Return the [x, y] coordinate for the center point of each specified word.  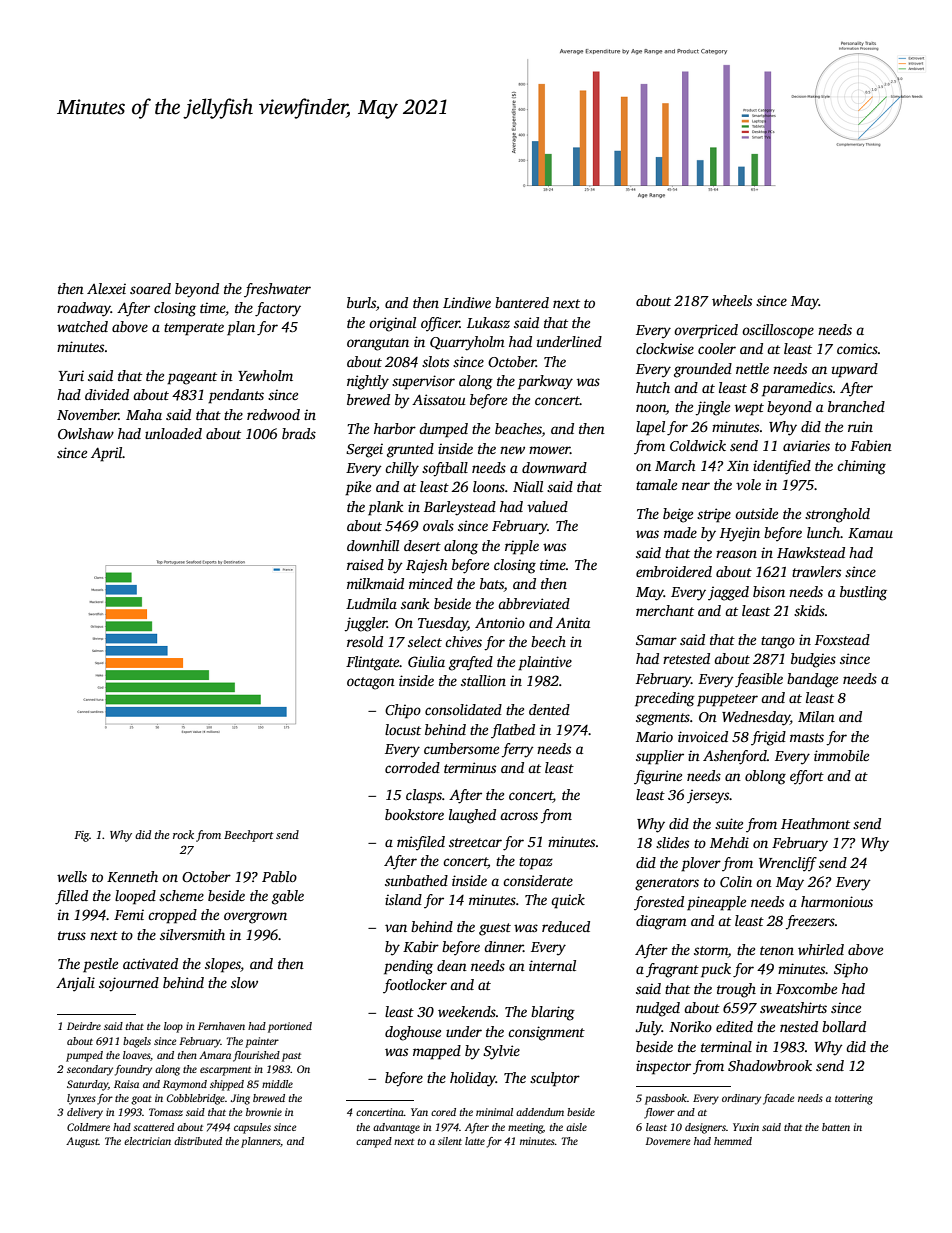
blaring [553, 1013]
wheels [732, 300]
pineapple [716, 903]
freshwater [277, 290]
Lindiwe [467, 302]
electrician [147, 1141]
